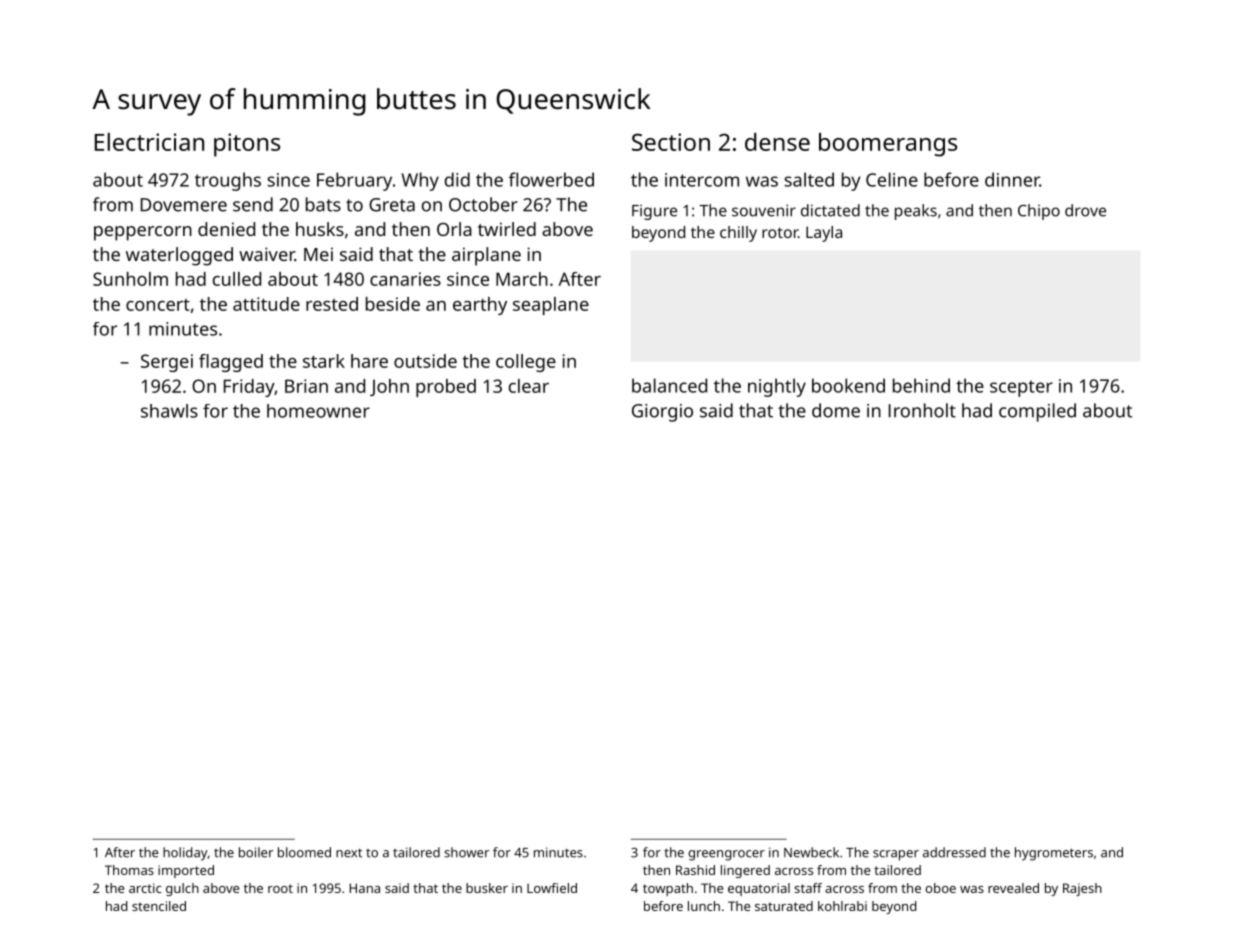 This screenshot has width=1233, height=952. What do you see at coordinates (185, 854) in the screenshot?
I see `holiday` at bounding box center [185, 854].
